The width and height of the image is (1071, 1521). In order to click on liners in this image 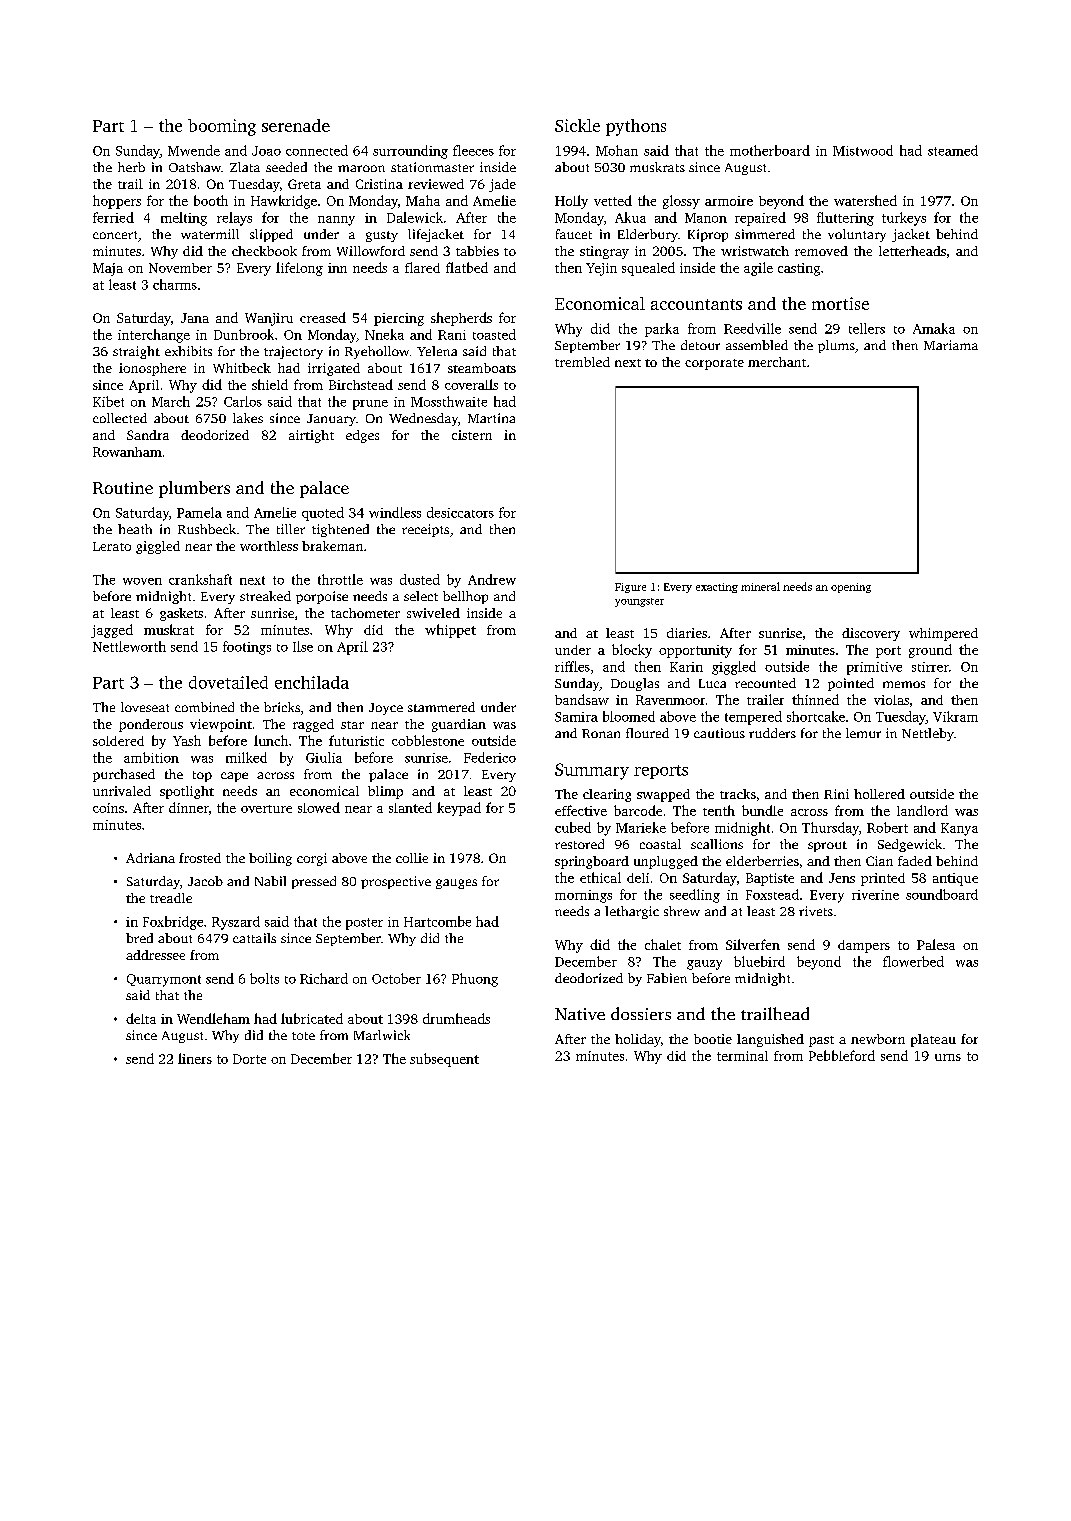, I will do `click(195, 1058)`.
